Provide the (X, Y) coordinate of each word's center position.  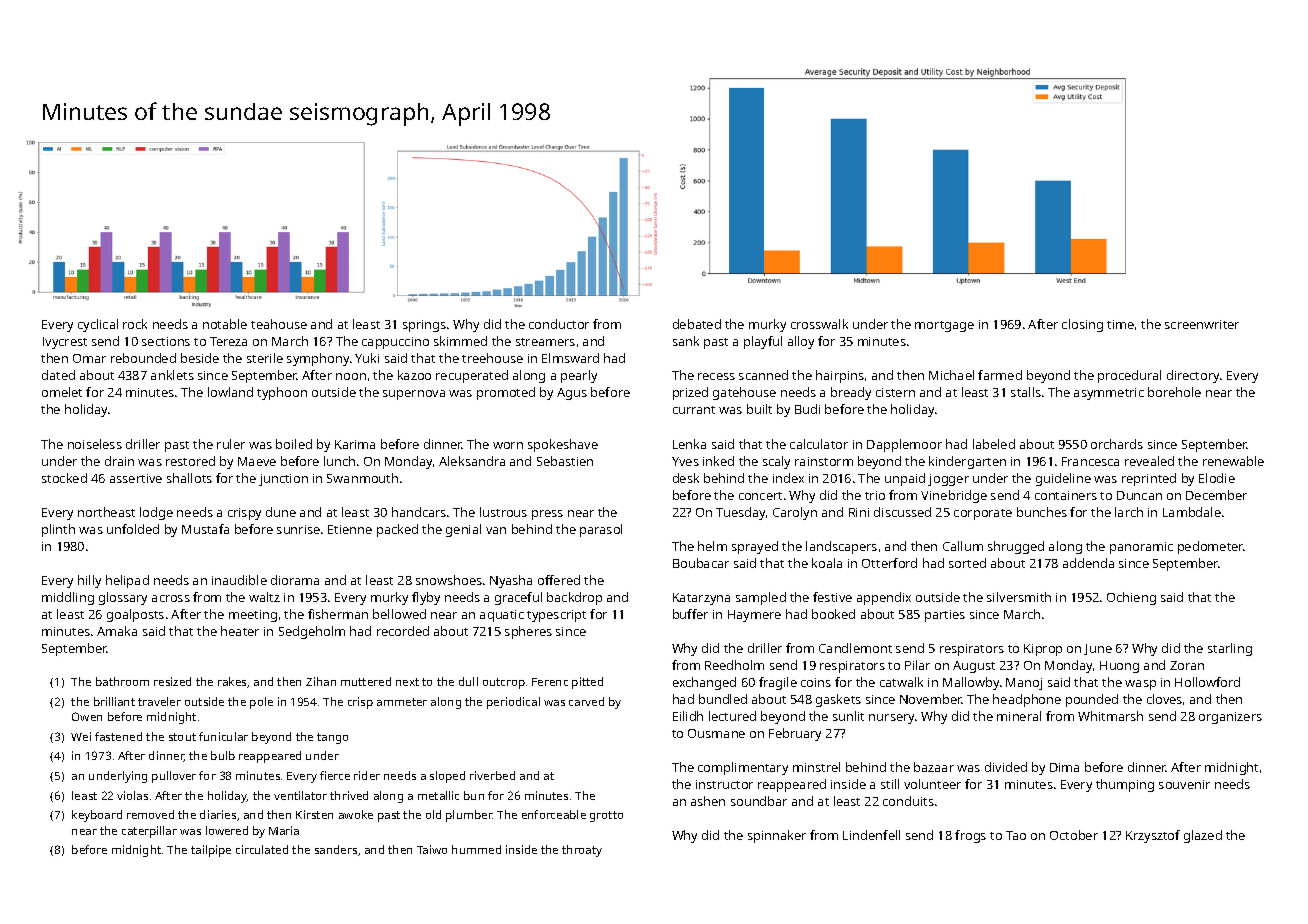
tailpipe (211, 851)
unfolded (133, 529)
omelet (62, 392)
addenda (1088, 563)
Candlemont (855, 648)
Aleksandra (472, 461)
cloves (1164, 699)
